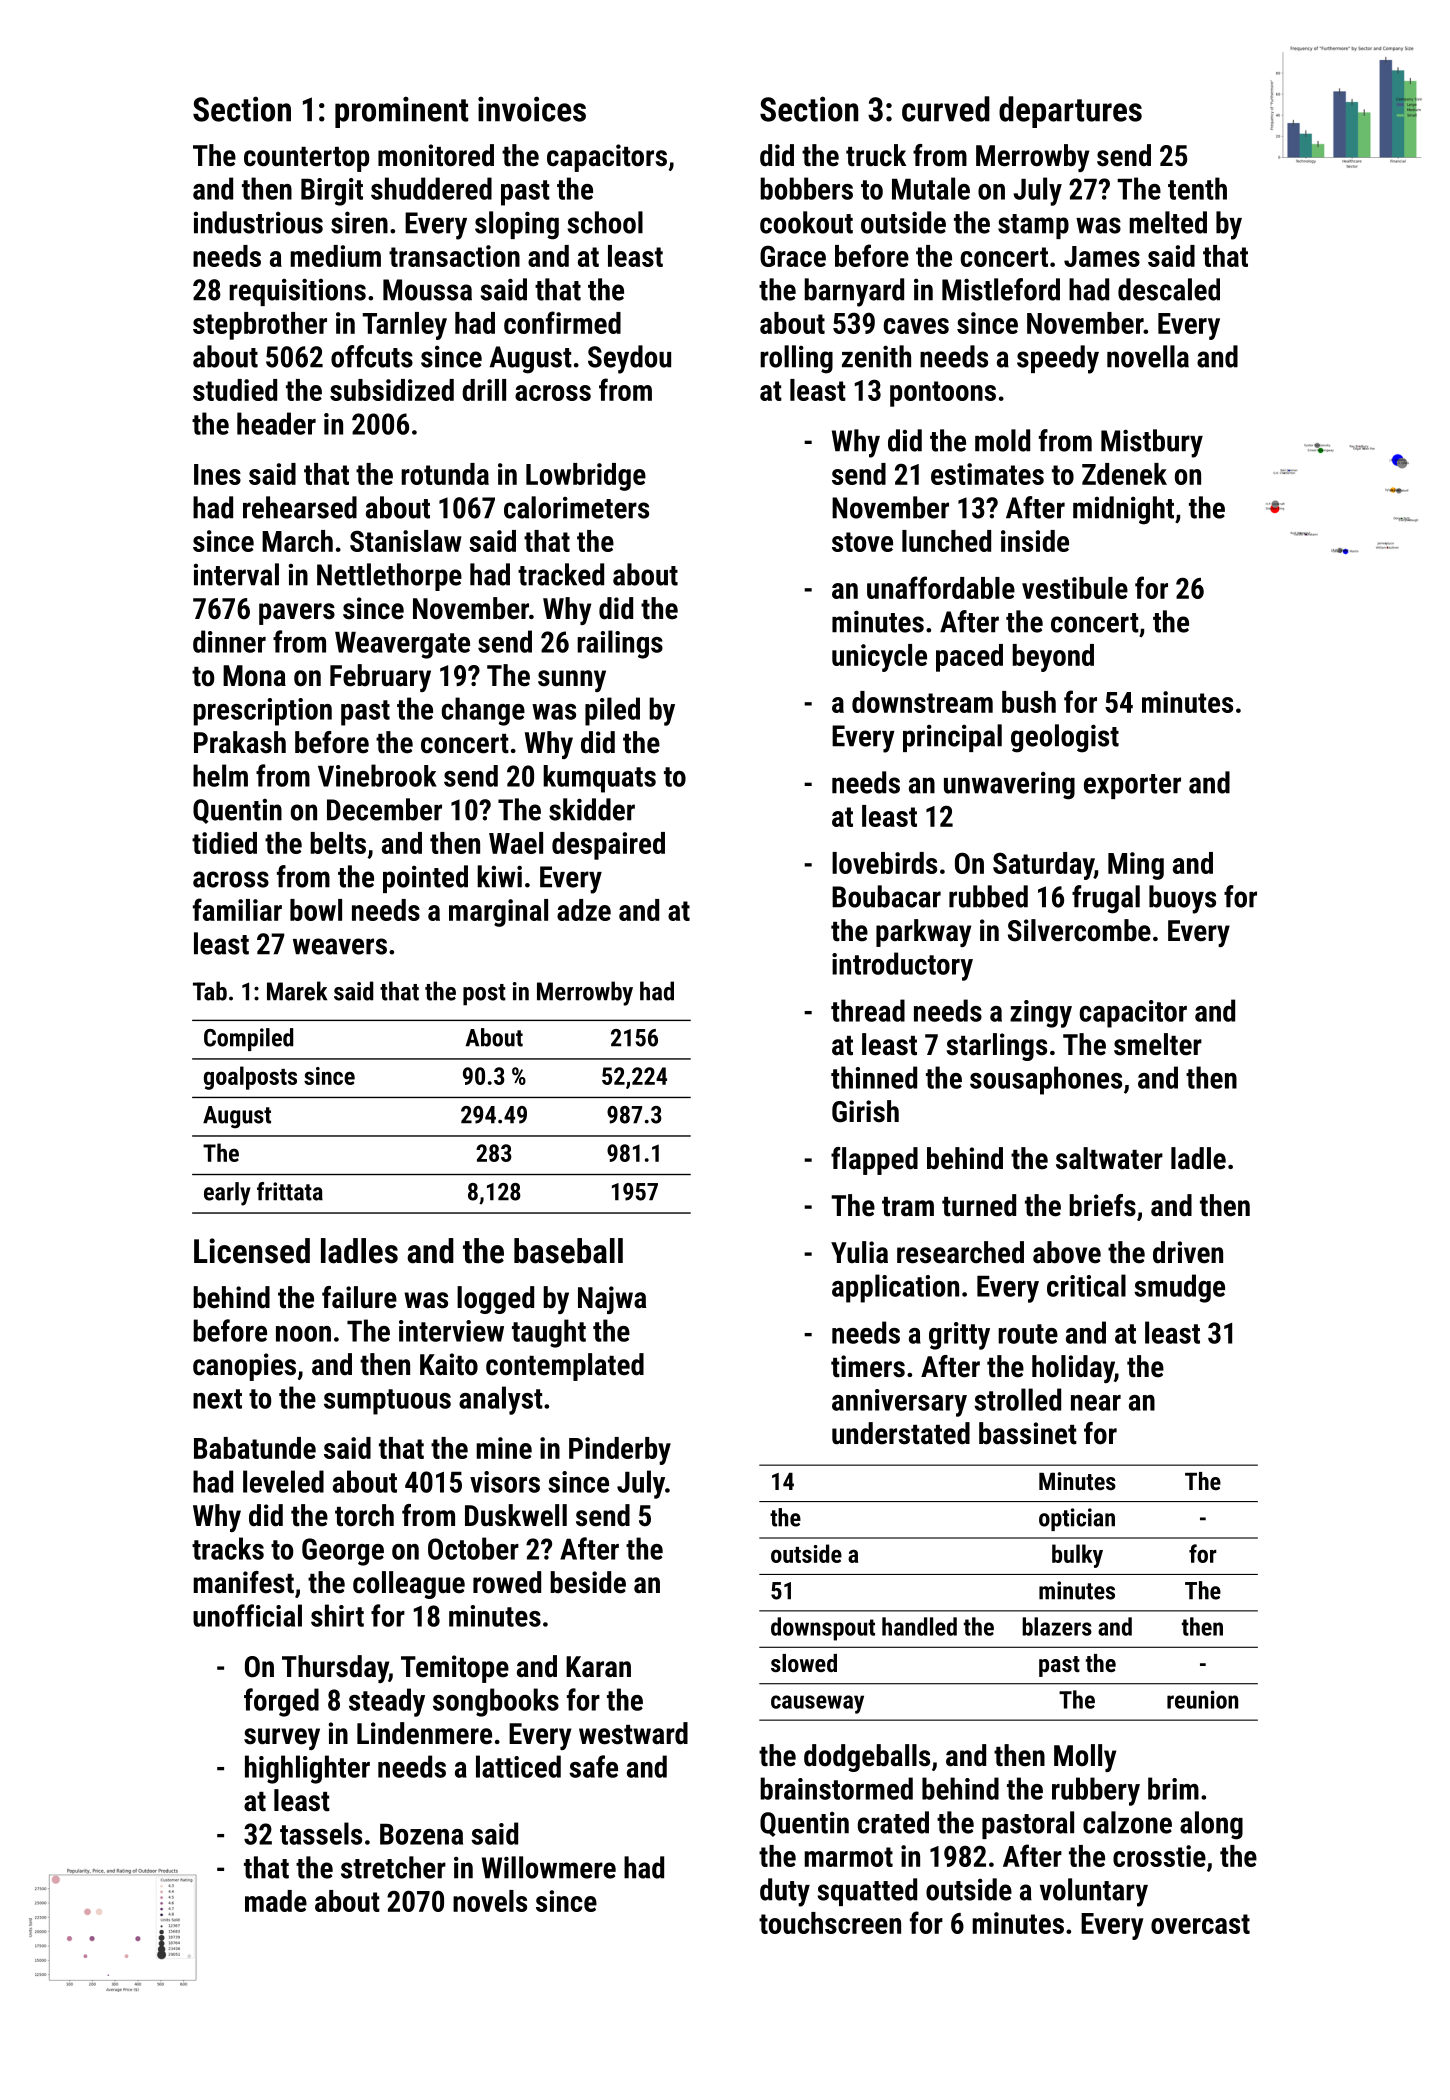 The image size is (1450, 2100). I want to click on Prakash, so click(240, 742).
